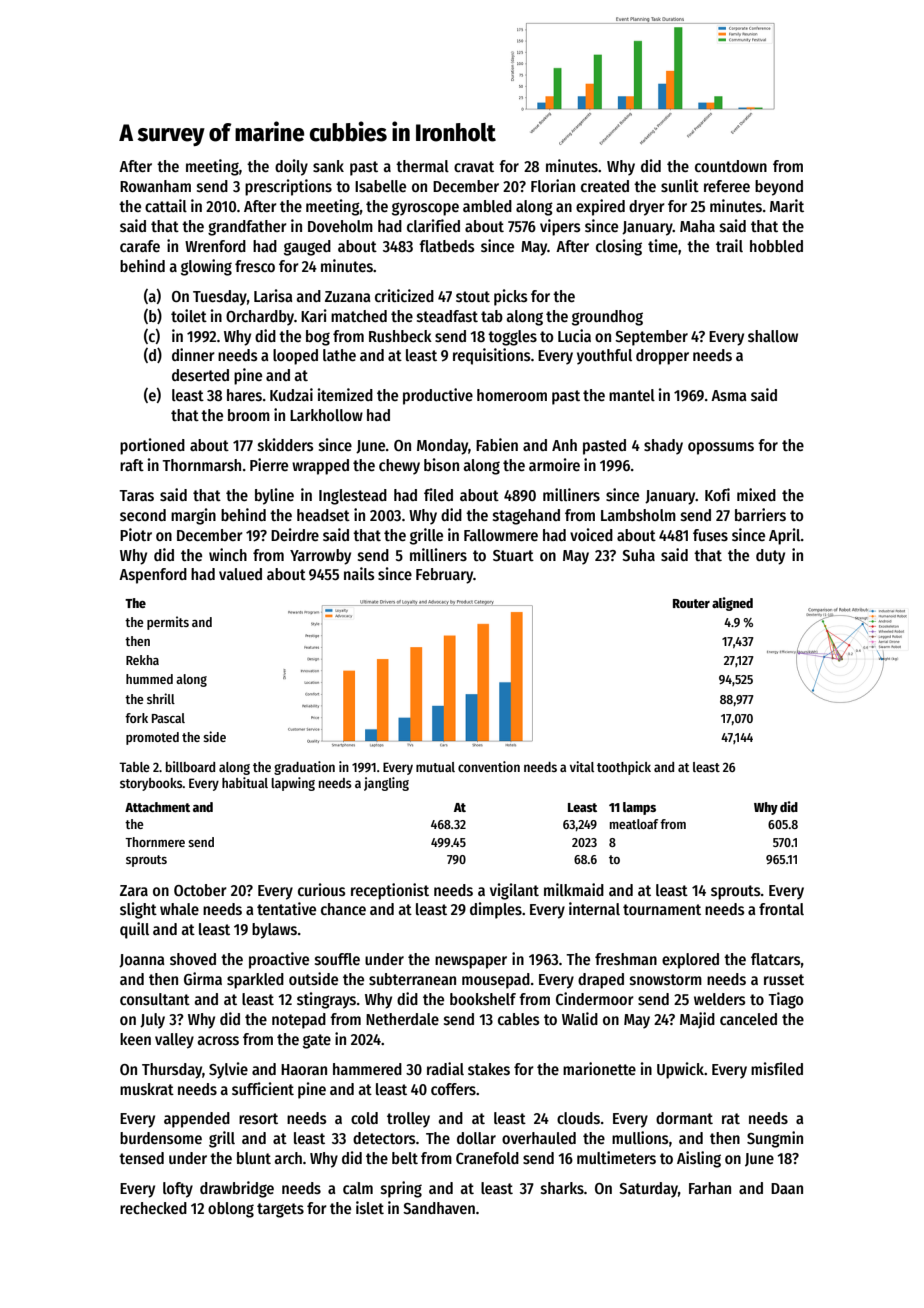 The height and width of the screenshot is (1308, 924). I want to click on toothpick, so click(624, 768).
